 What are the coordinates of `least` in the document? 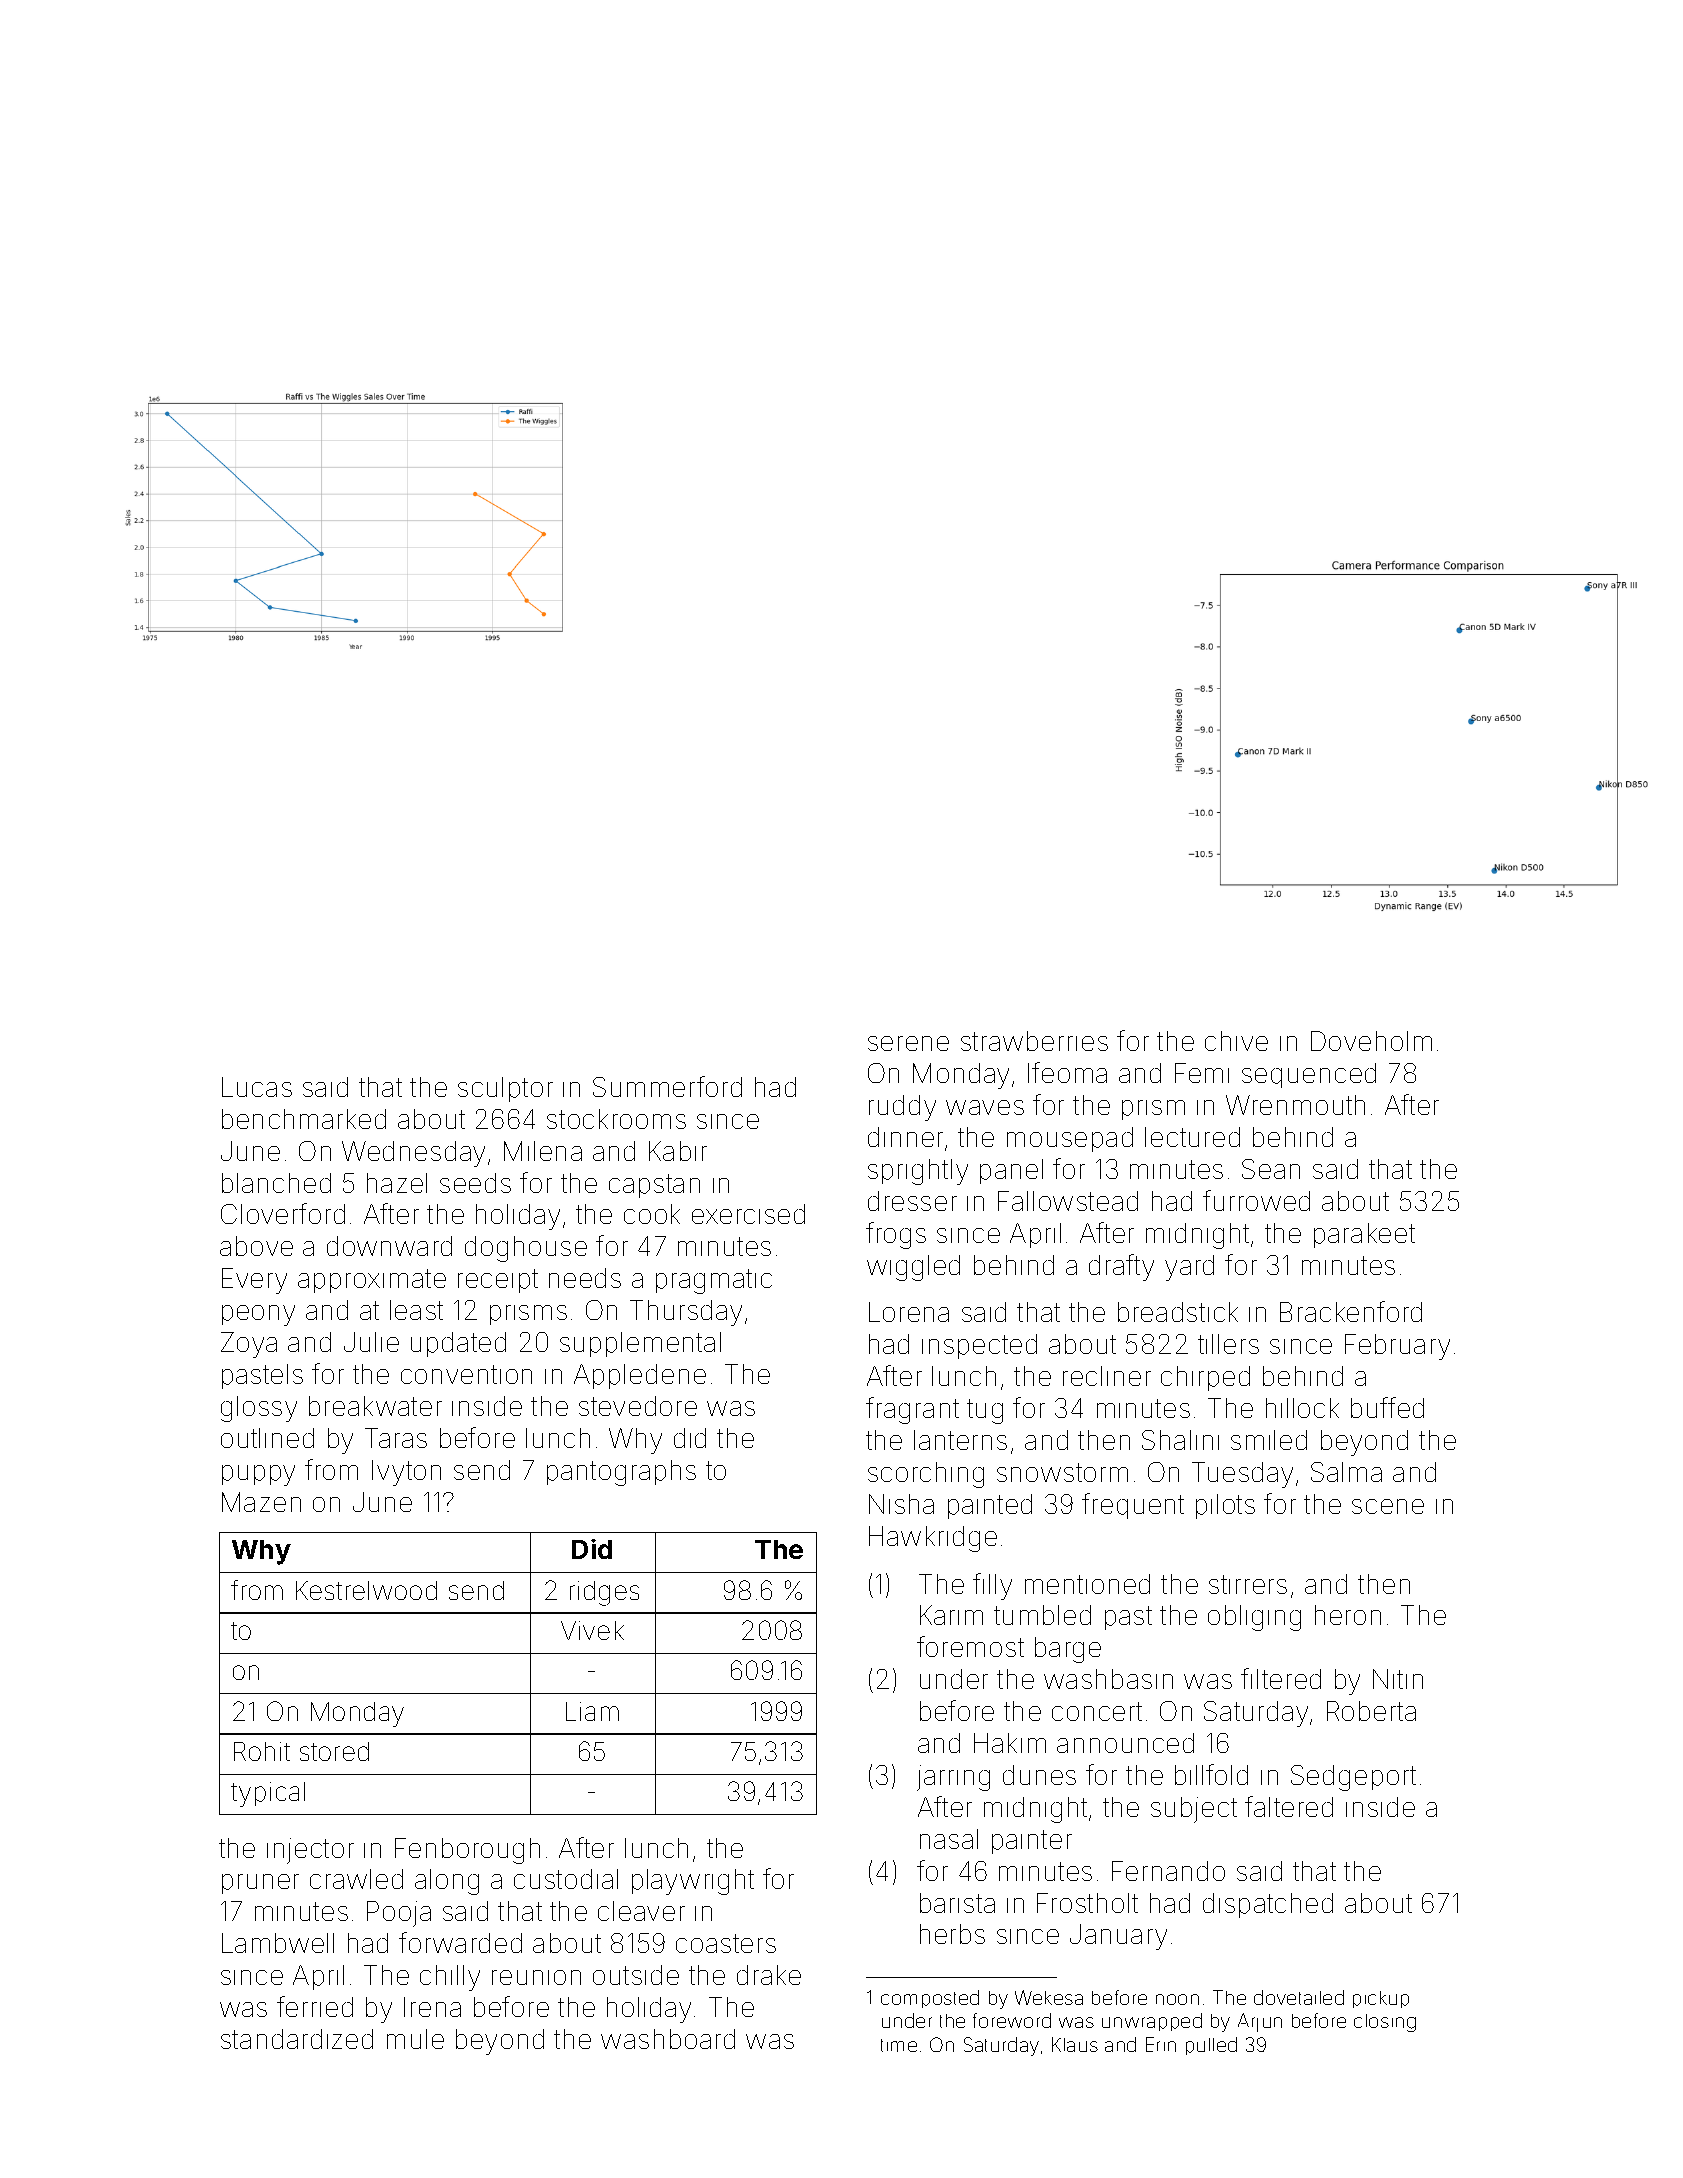 It's located at (416, 1310).
